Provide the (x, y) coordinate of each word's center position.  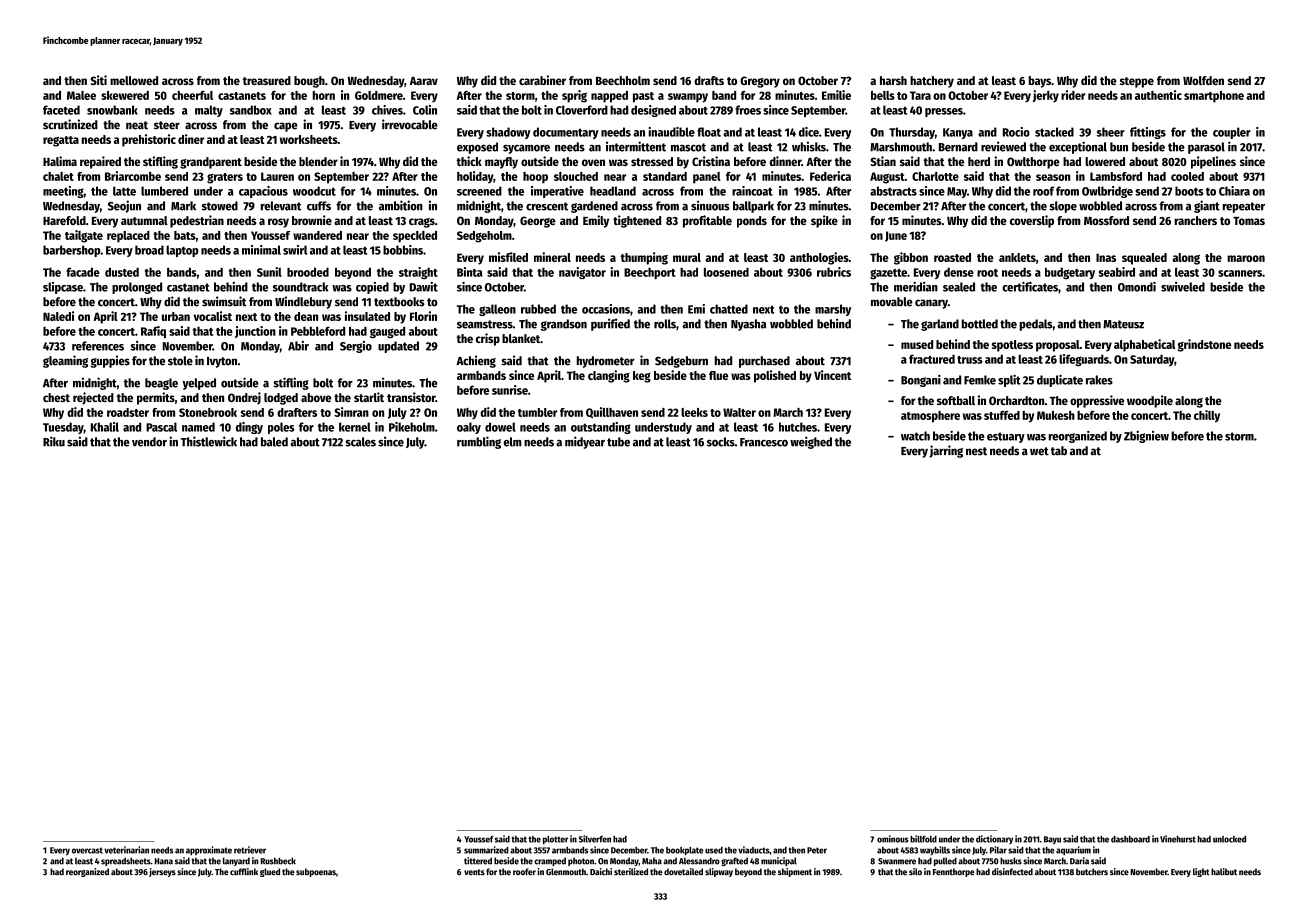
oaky (469, 428)
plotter (555, 840)
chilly (1207, 416)
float (709, 132)
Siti (98, 80)
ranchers (1196, 220)
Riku (54, 441)
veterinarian (126, 850)
